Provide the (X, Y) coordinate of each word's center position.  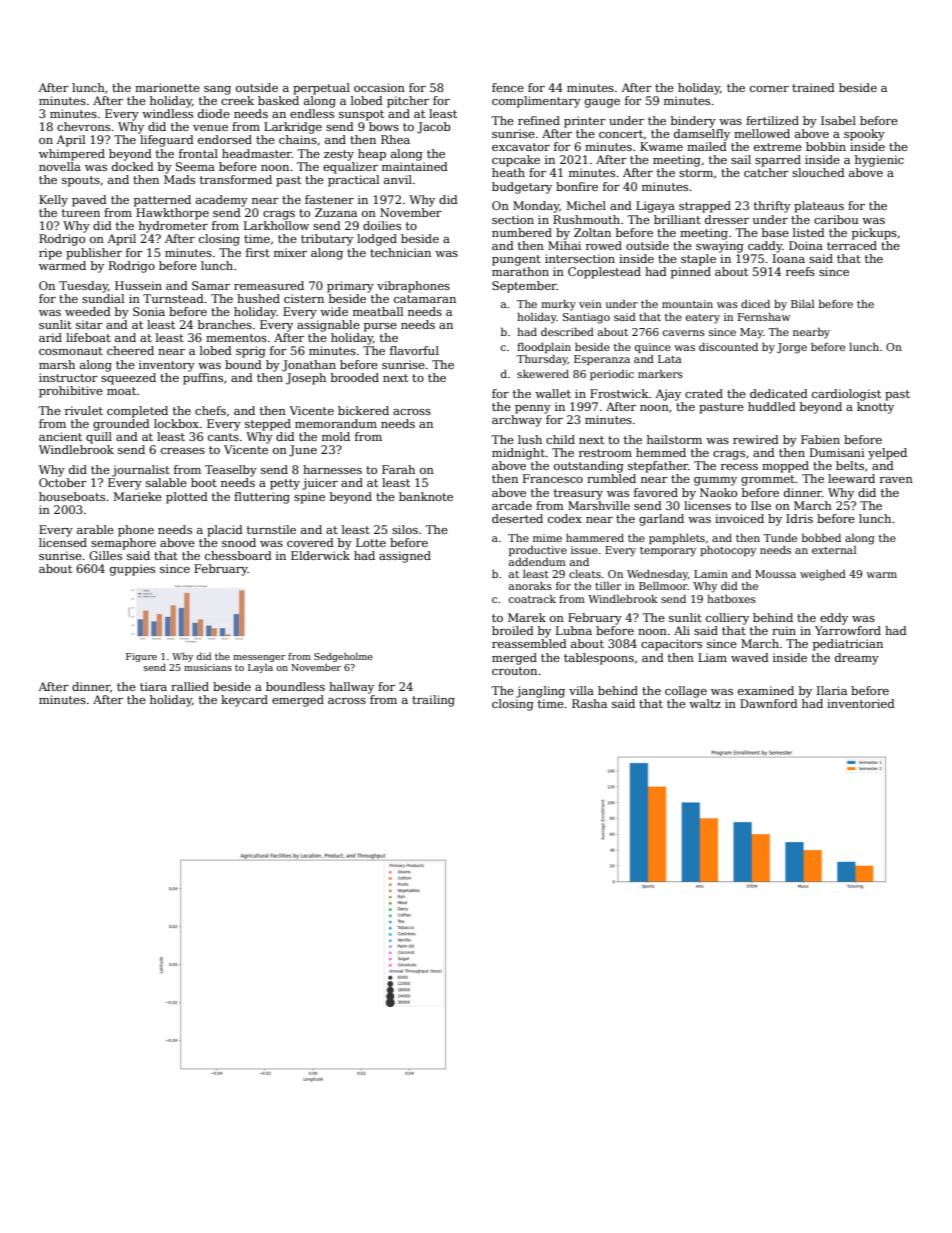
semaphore (123, 544)
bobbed (821, 538)
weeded (88, 311)
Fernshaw (764, 317)
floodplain (544, 348)
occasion (379, 87)
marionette (167, 87)
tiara (153, 686)
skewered (543, 374)
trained (813, 87)
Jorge (792, 348)
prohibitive (71, 392)
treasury (578, 494)
